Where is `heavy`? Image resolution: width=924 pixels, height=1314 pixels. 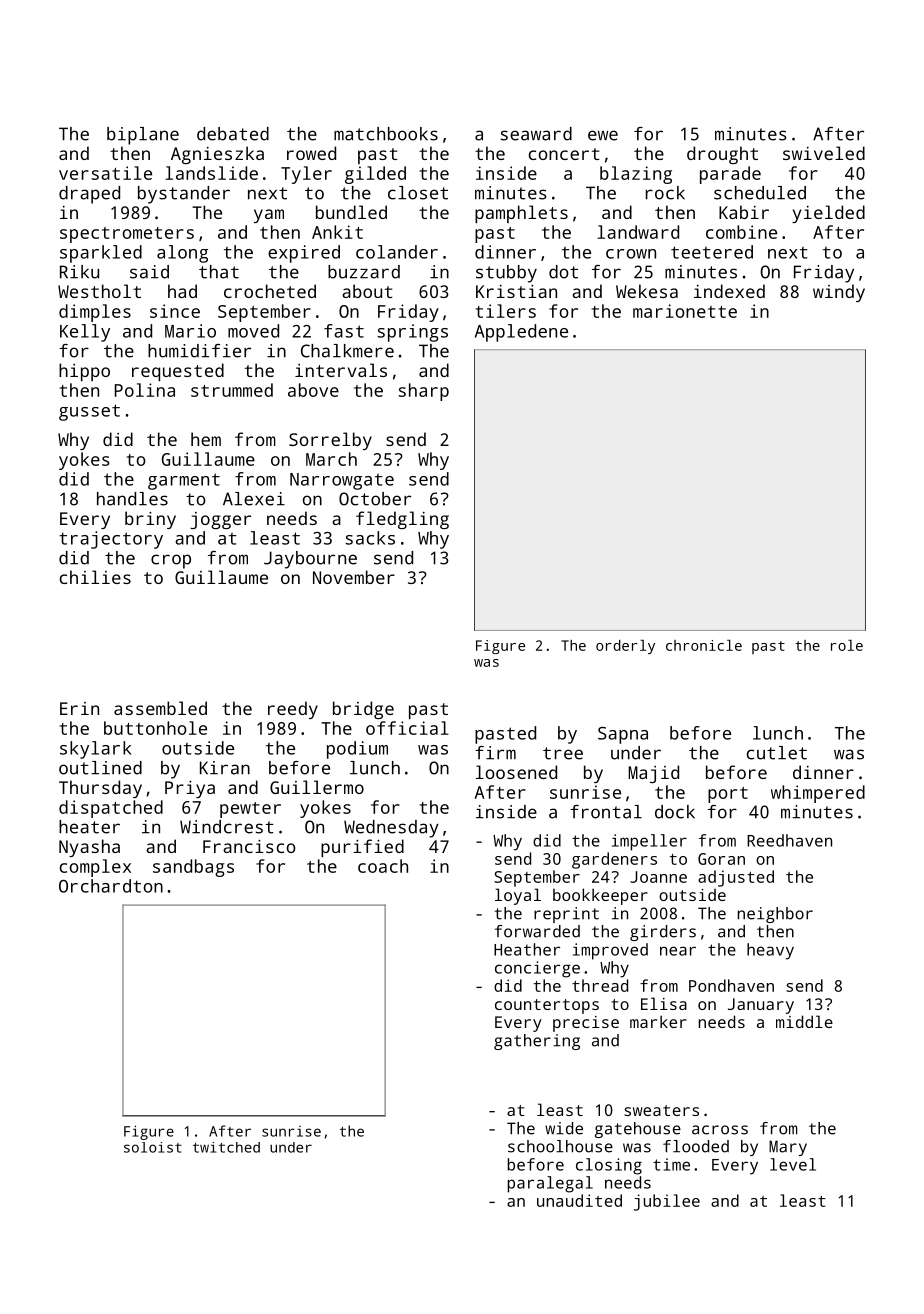
heavy is located at coordinates (770, 951).
